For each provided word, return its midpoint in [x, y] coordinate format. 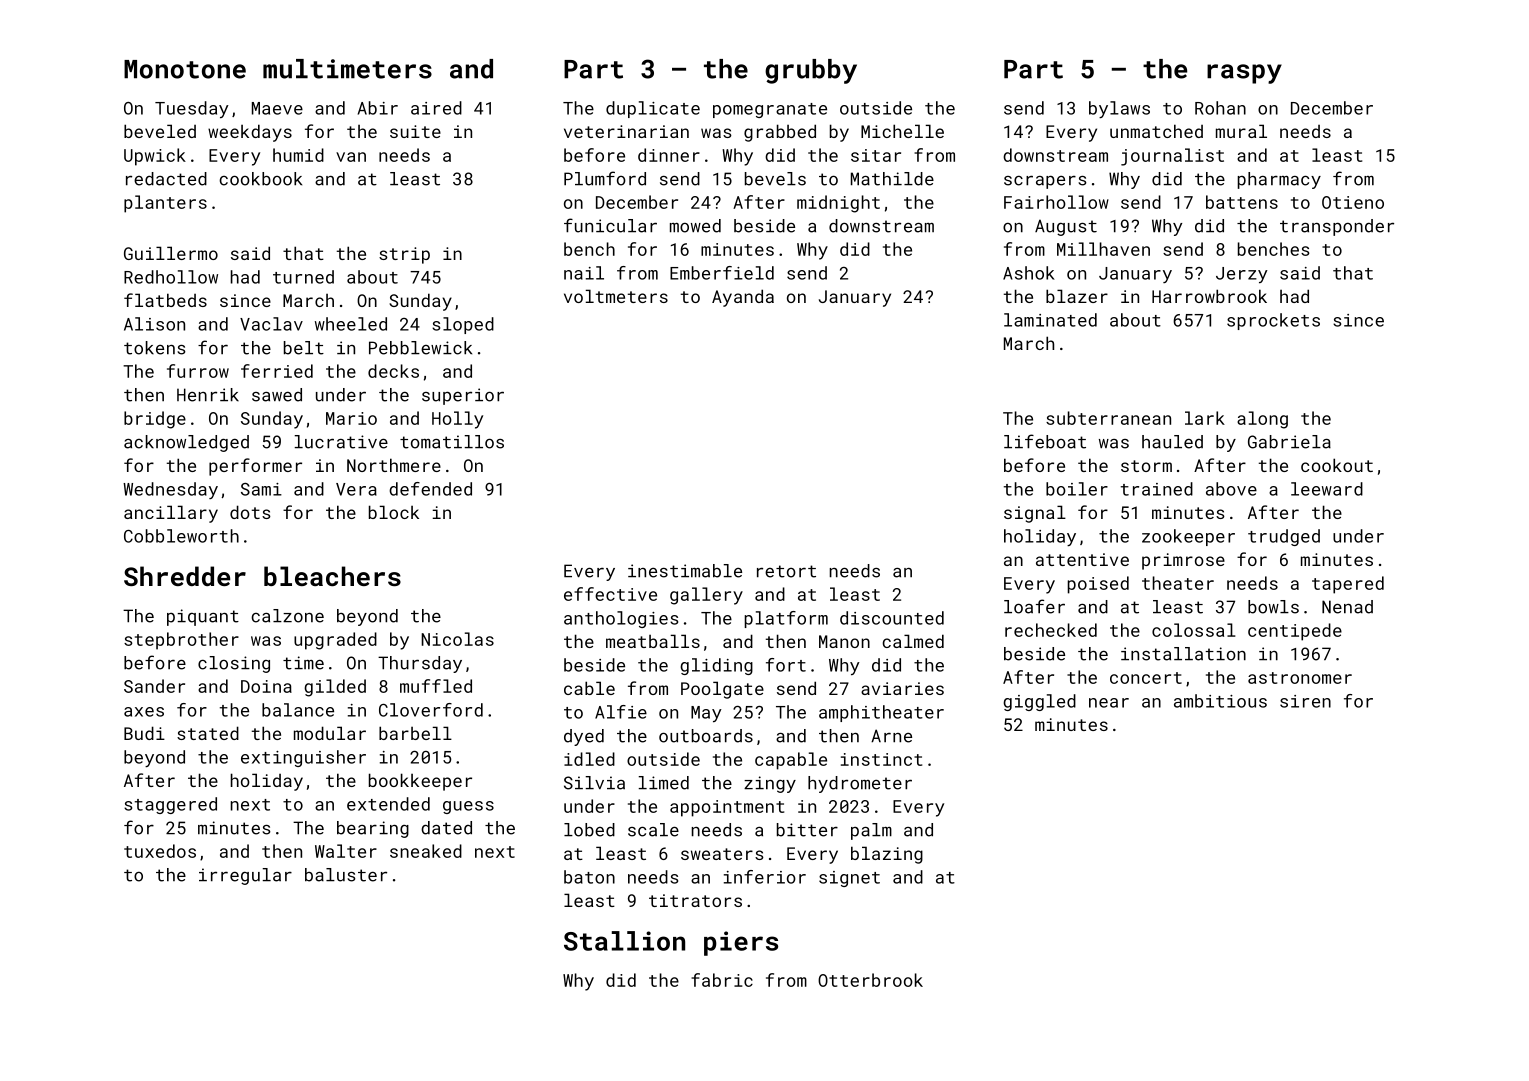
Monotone [185, 69]
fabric [722, 980]
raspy [1244, 74]
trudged [1284, 537]
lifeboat [1045, 441]
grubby [811, 71]
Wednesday [170, 490]
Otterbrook [870, 980]
